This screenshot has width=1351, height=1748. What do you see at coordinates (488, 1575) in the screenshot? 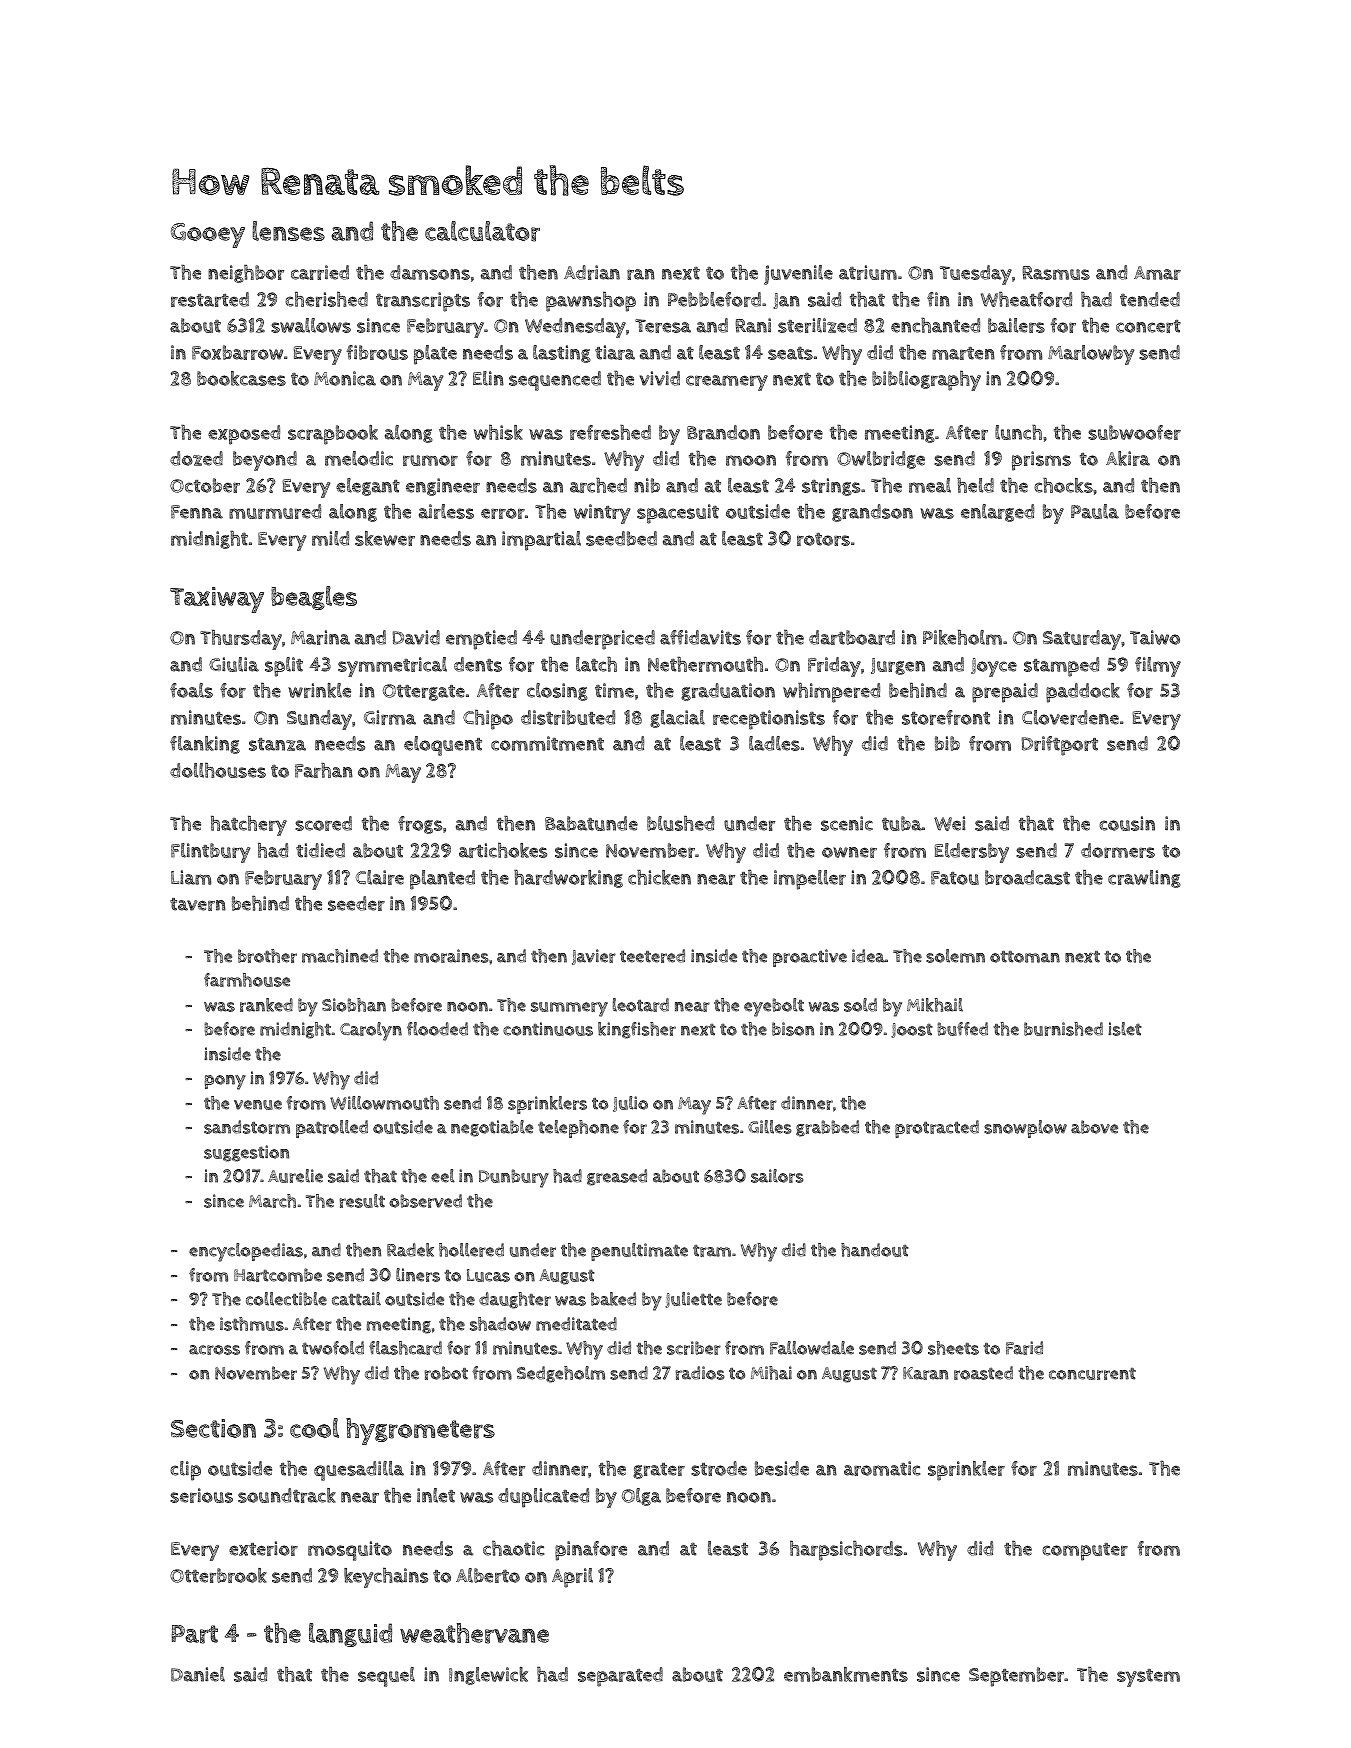
I see `Alberto` at bounding box center [488, 1575].
